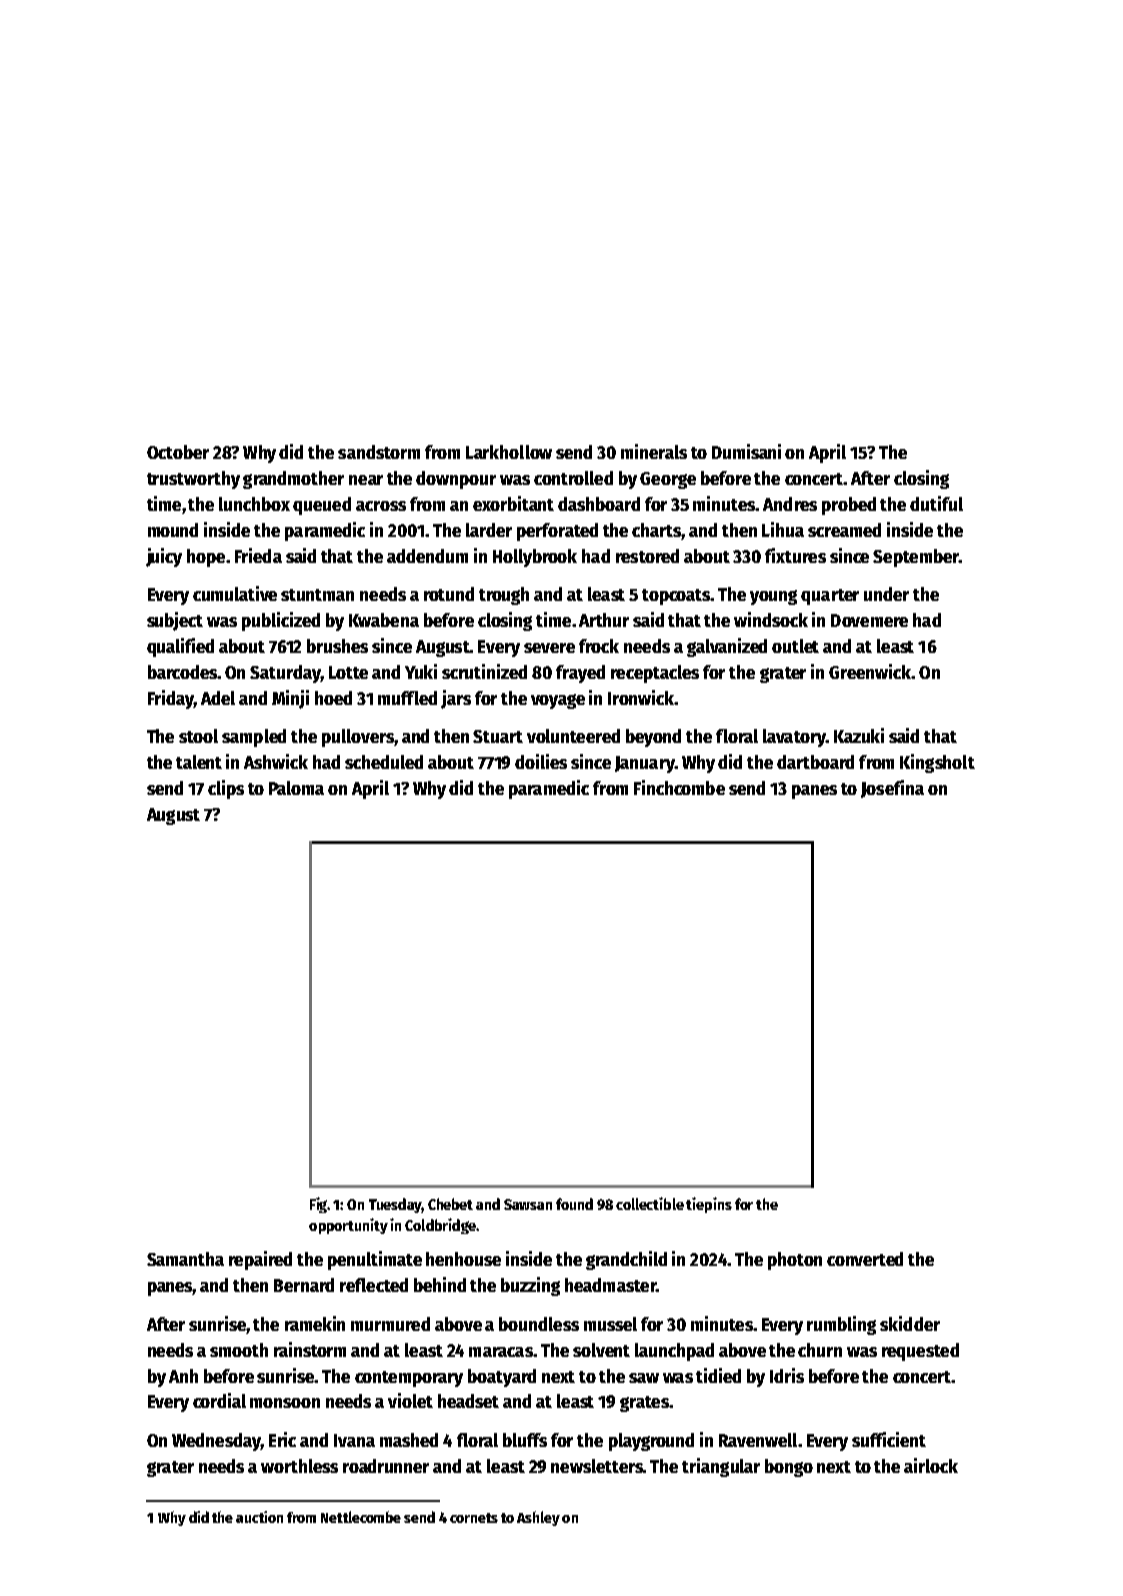  What do you see at coordinates (285, 1403) in the image?
I see `monsoon` at bounding box center [285, 1403].
